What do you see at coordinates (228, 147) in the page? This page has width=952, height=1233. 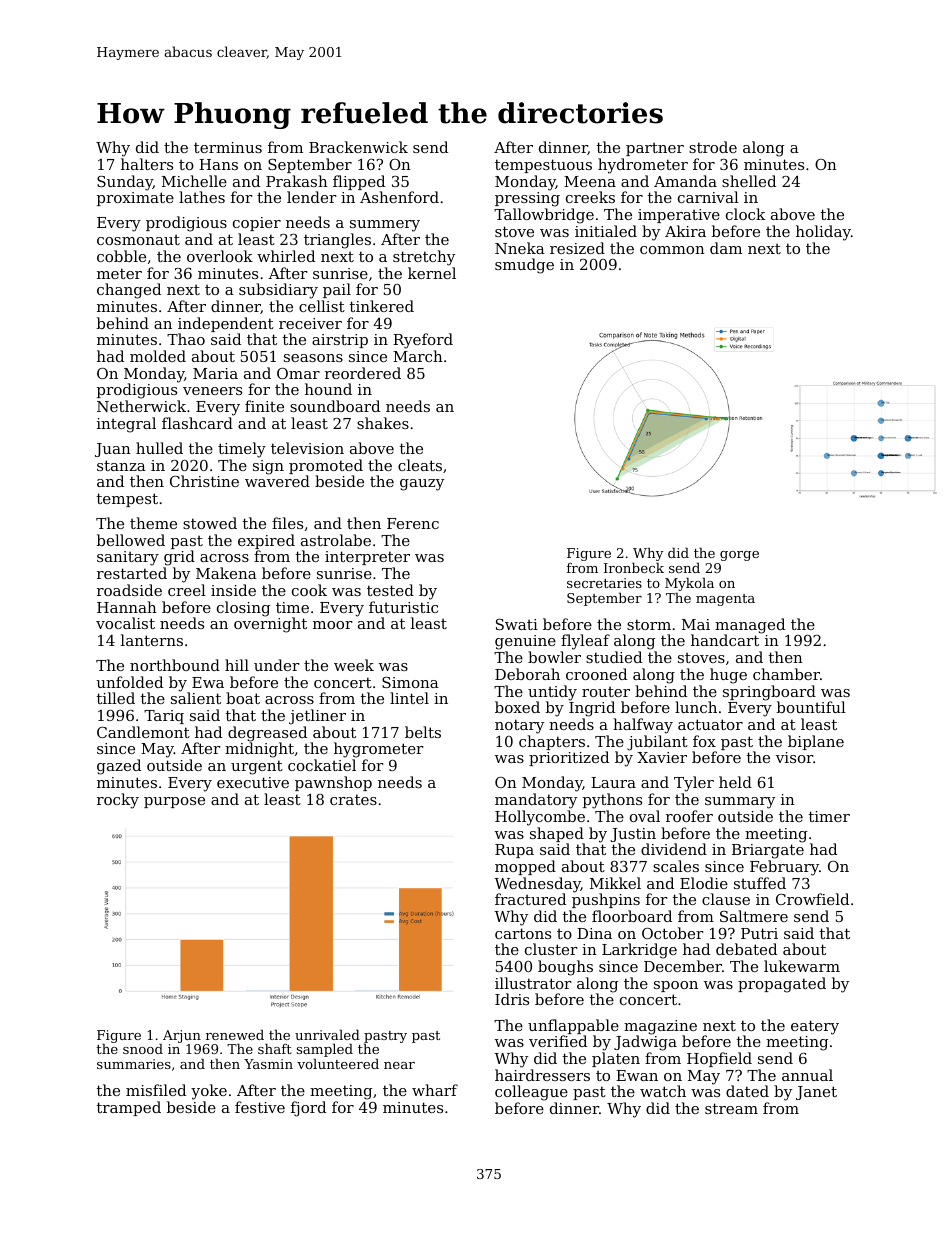 I see `terminus` at bounding box center [228, 147].
